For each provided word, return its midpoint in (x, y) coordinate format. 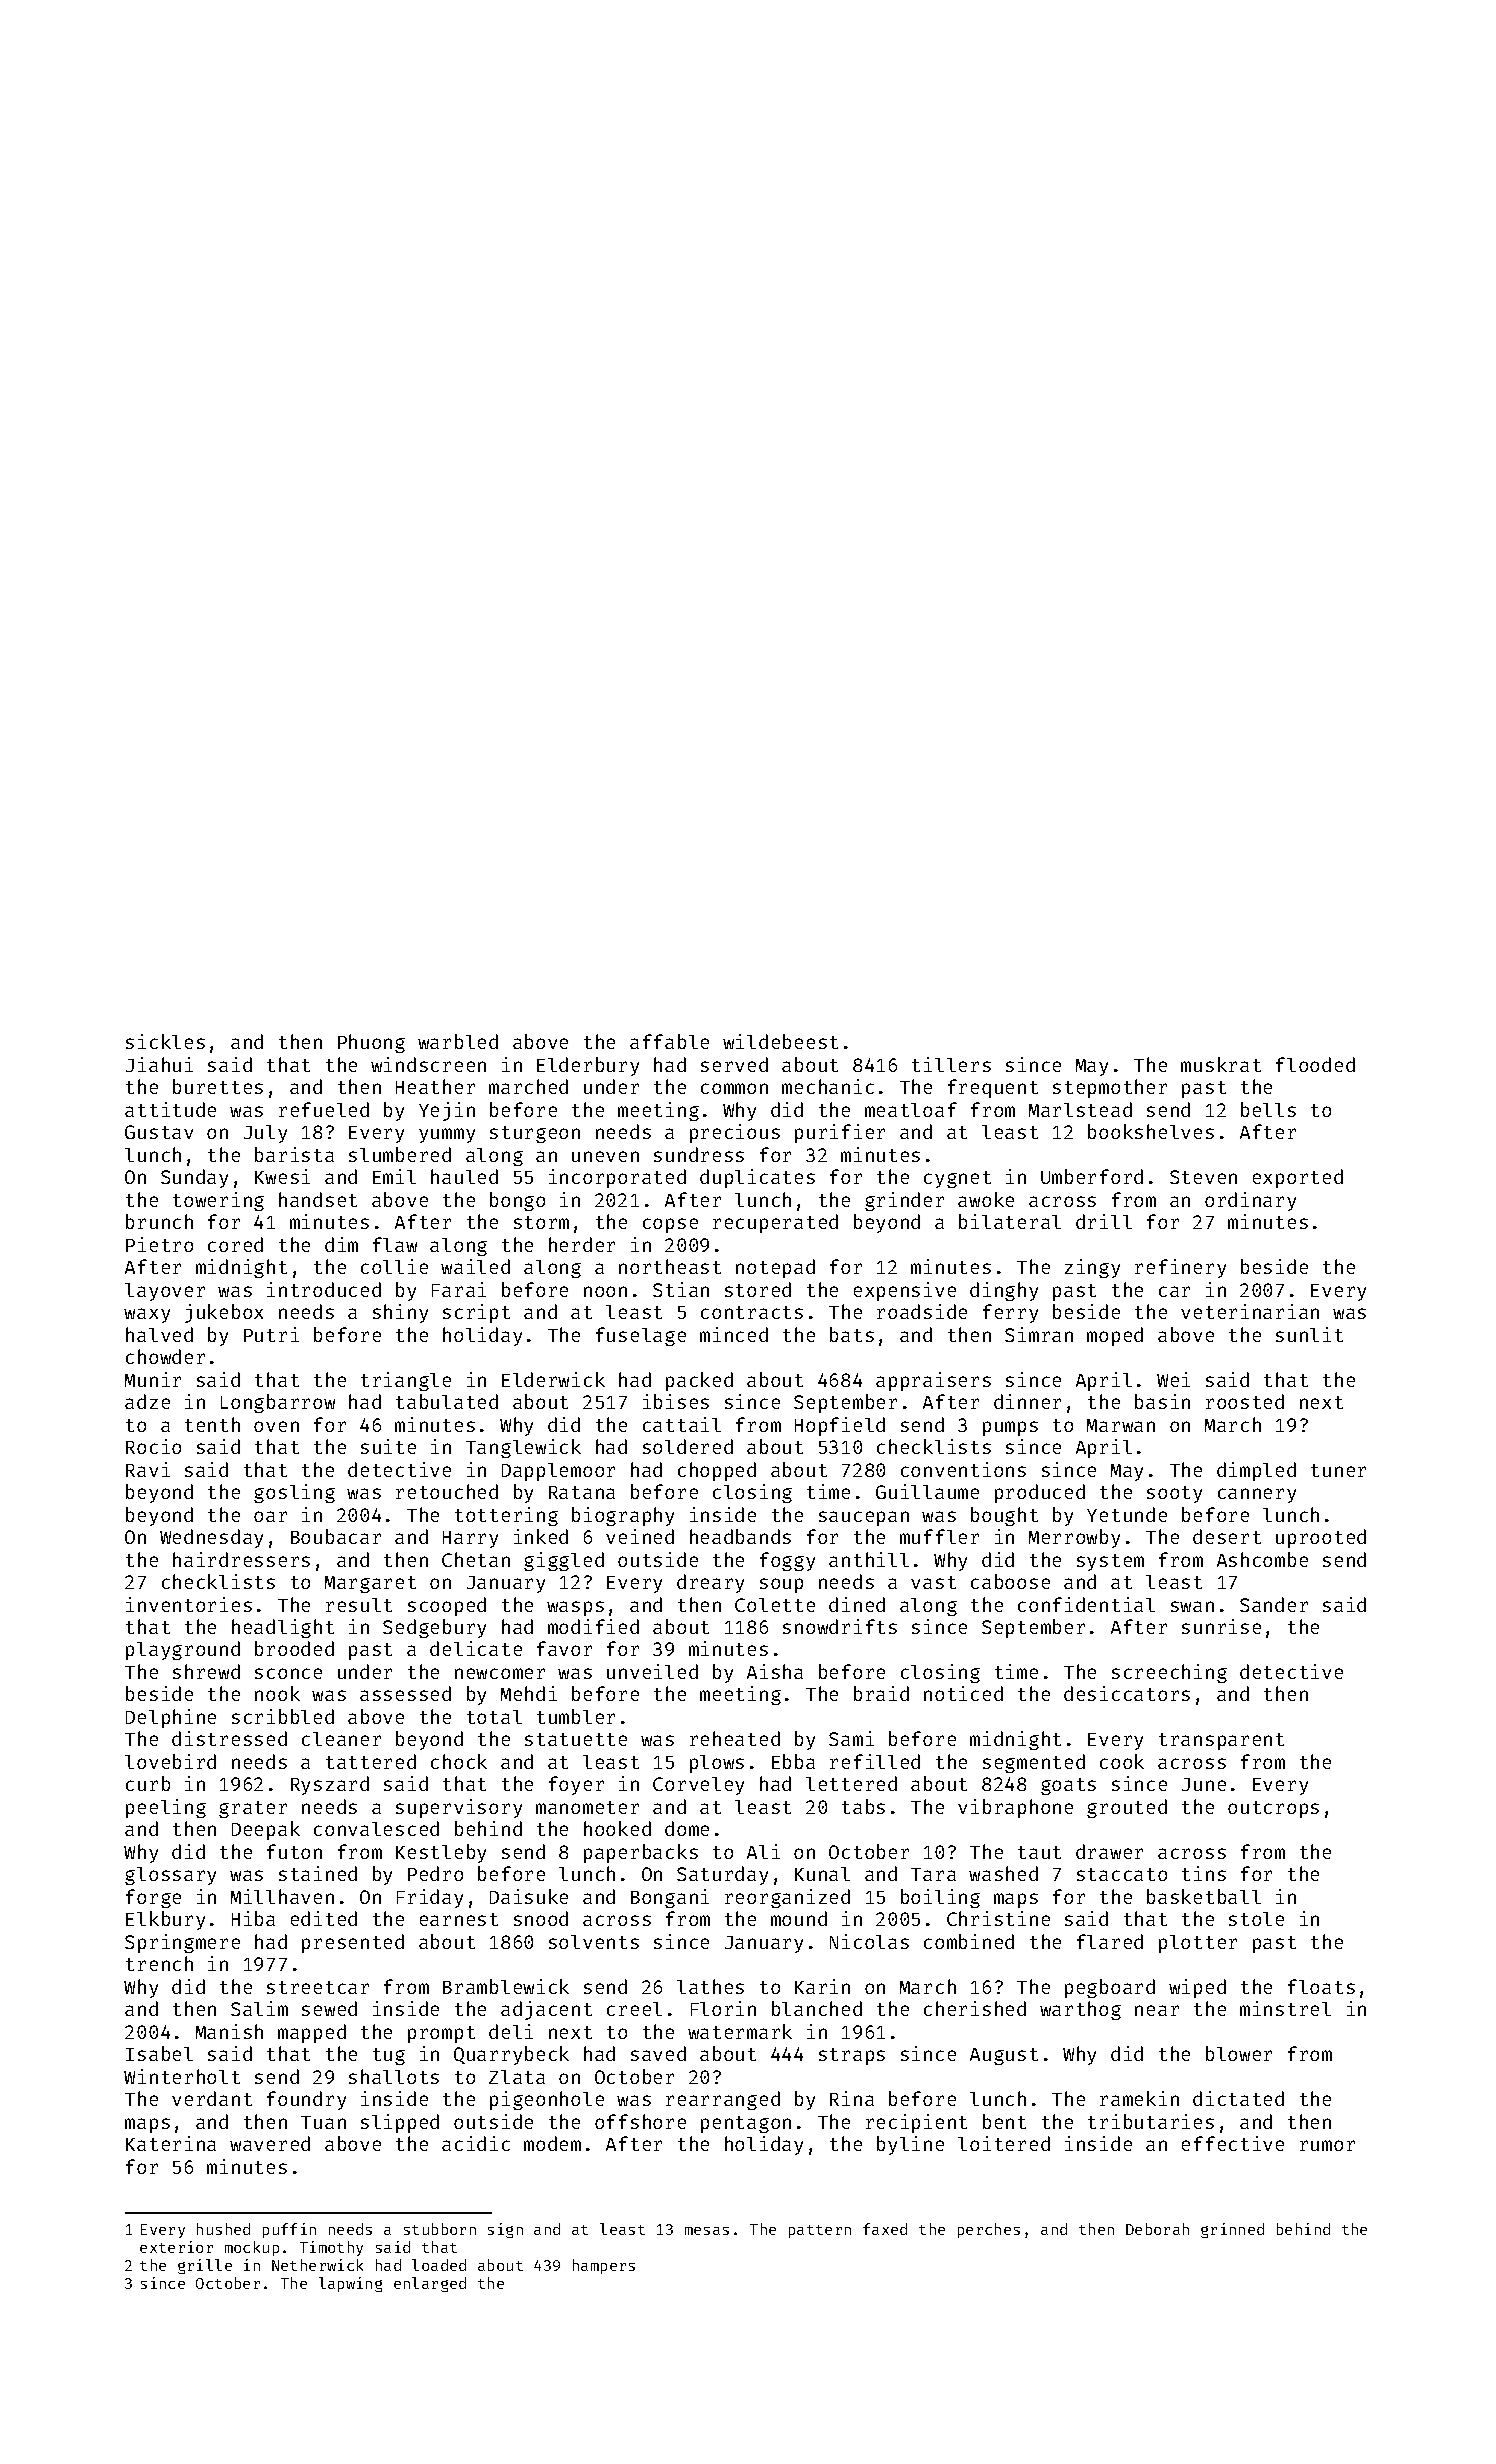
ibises (676, 1401)
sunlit (1309, 1334)
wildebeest (780, 1041)
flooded (1315, 1064)
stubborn (440, 2229)
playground (183, 1650)
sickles (165, 1041)
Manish (229, 2031)
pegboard (1110, 1988)
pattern (820, 2231)
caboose (1010, 1581)
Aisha (775, 1671)
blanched (817, 2008)
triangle (406, 1381)
